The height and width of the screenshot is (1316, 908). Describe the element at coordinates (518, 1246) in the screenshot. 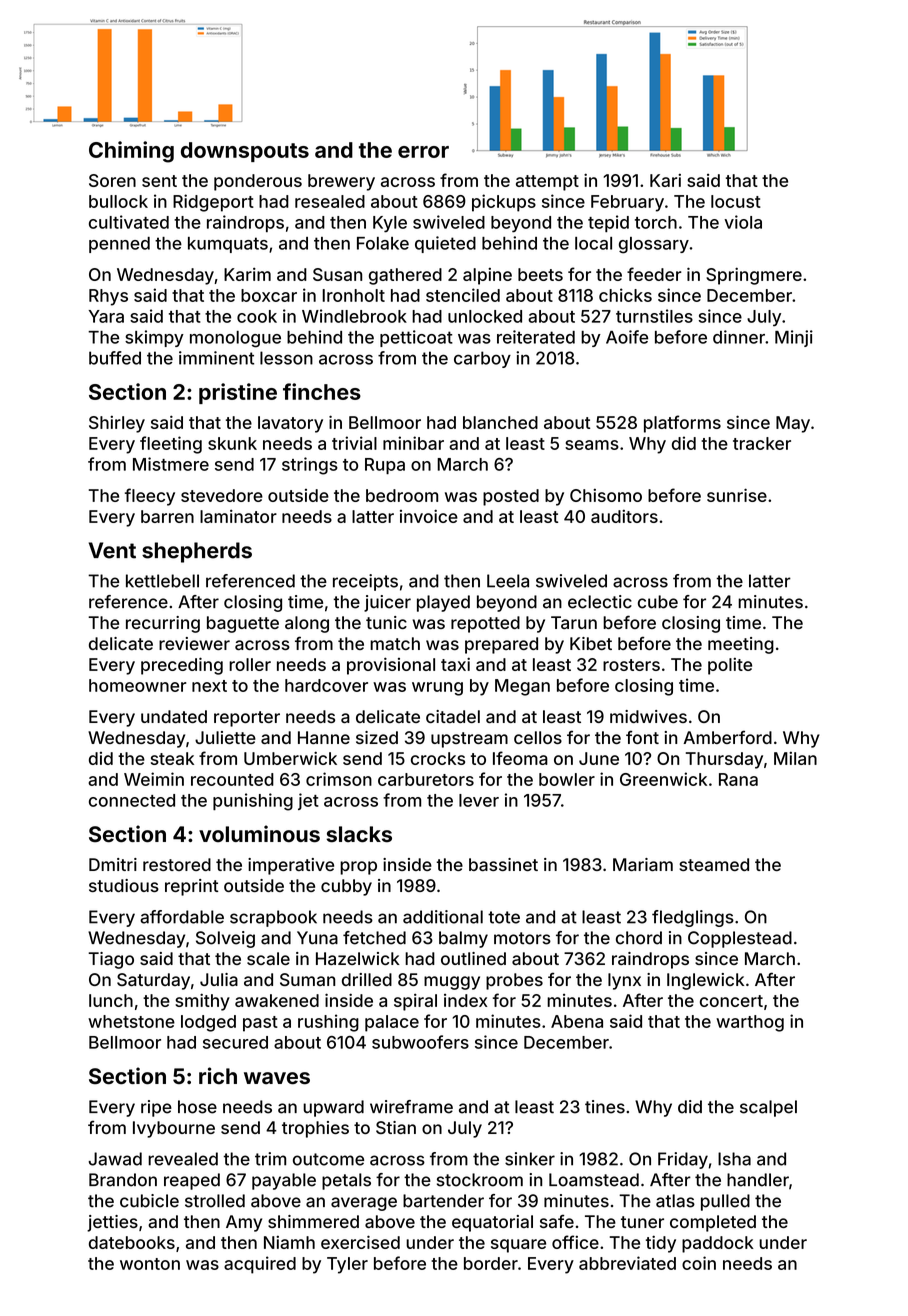

I see `square` at that location.
